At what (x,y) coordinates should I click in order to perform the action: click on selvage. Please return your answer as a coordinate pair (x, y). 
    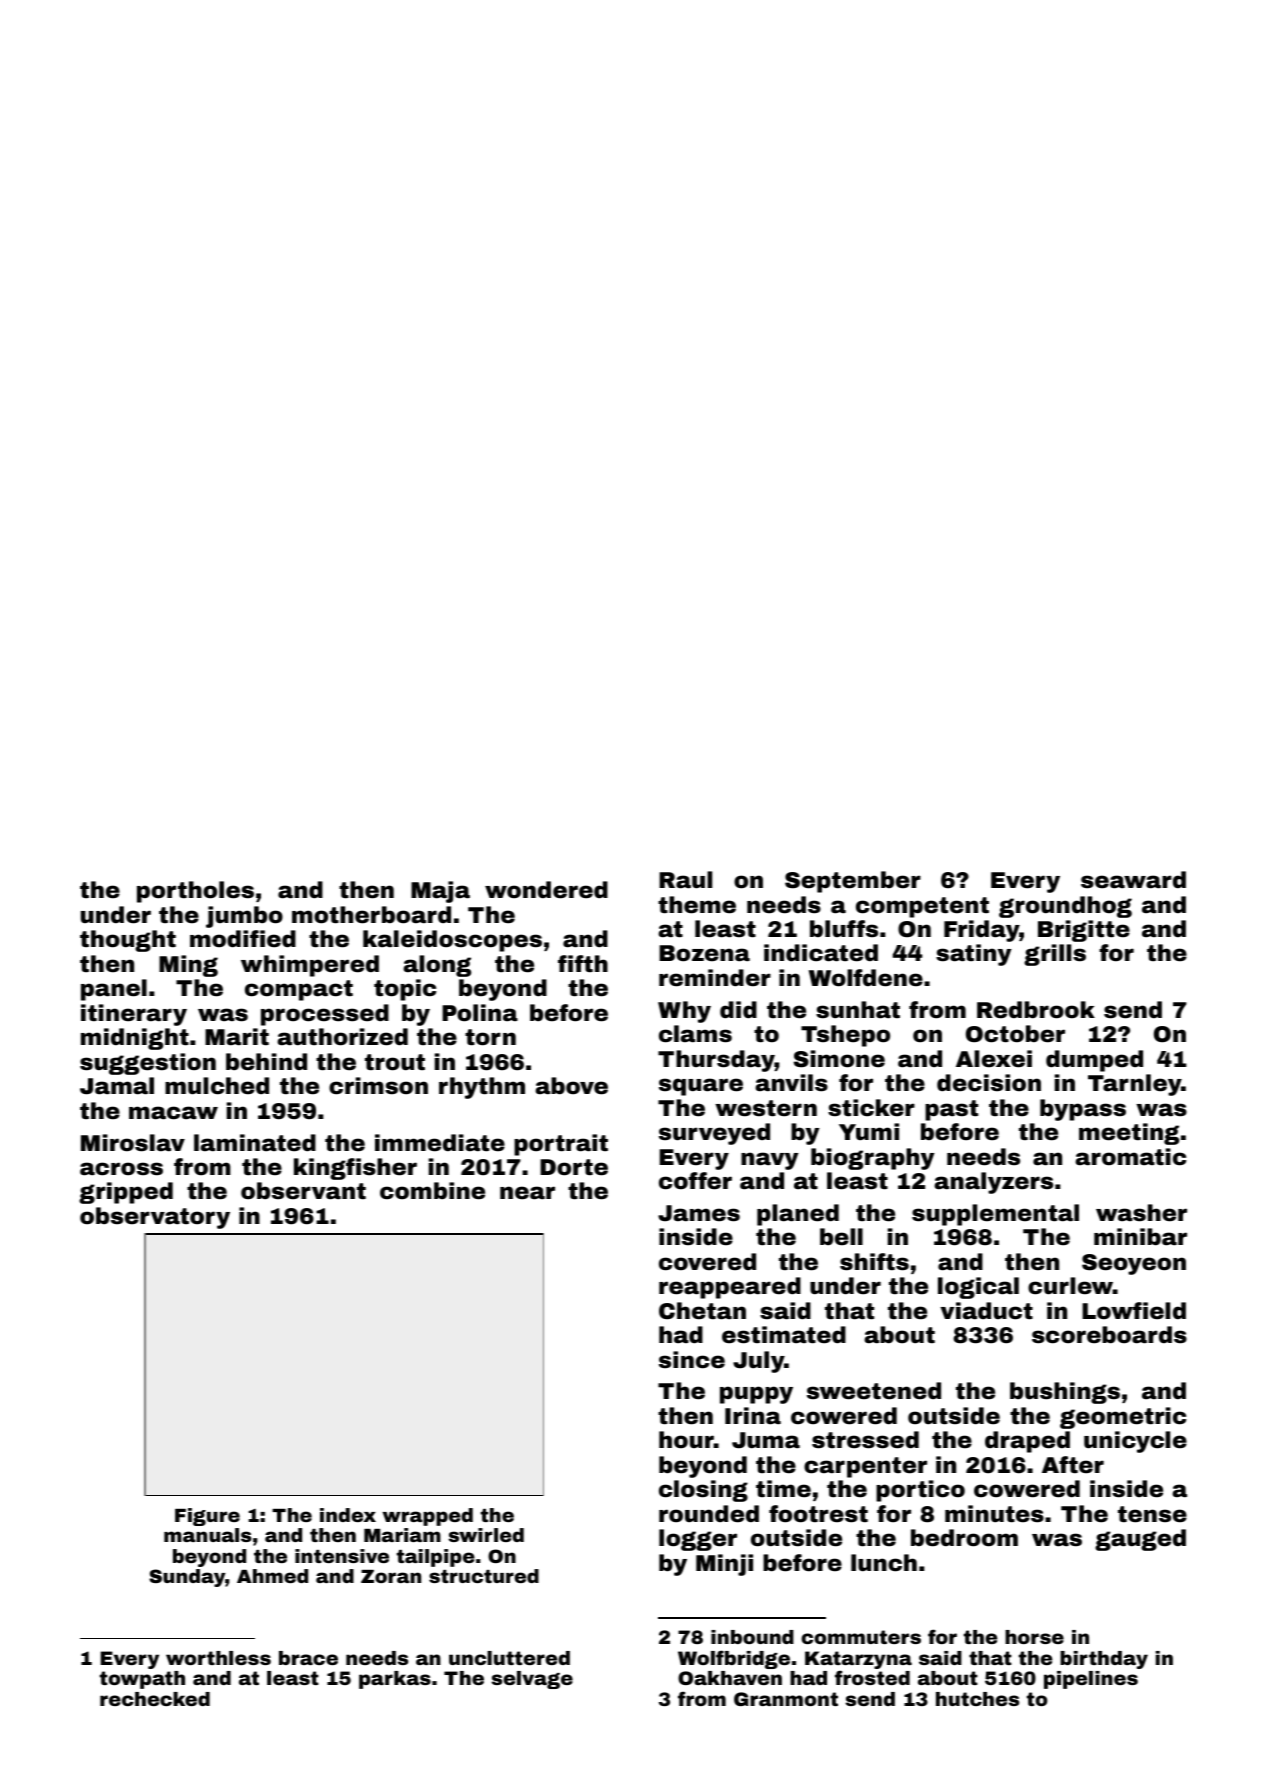
    Looking at the image, I should click on (532, 1680).
